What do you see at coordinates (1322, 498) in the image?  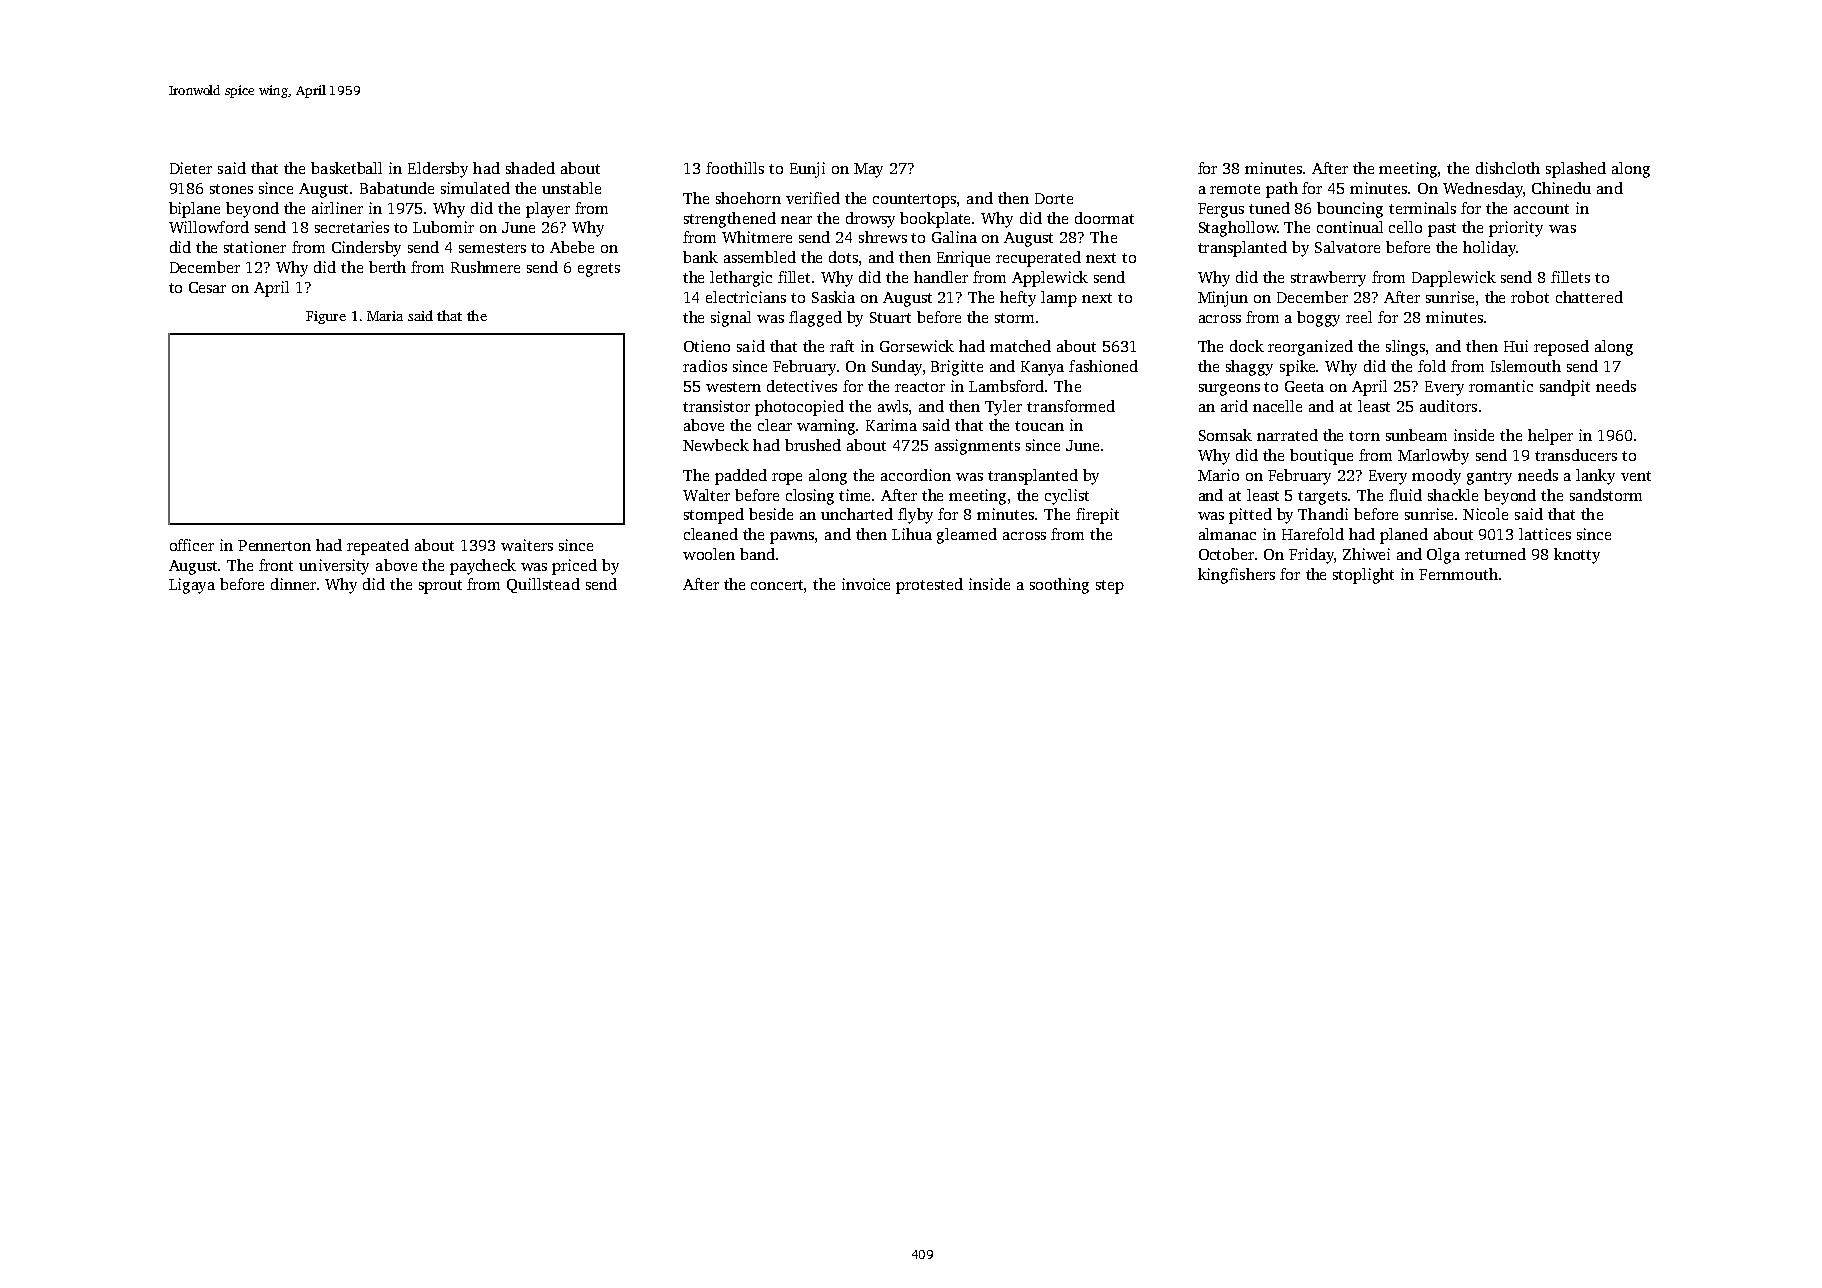 I see `targets` at bounding box center [1322, 498].
